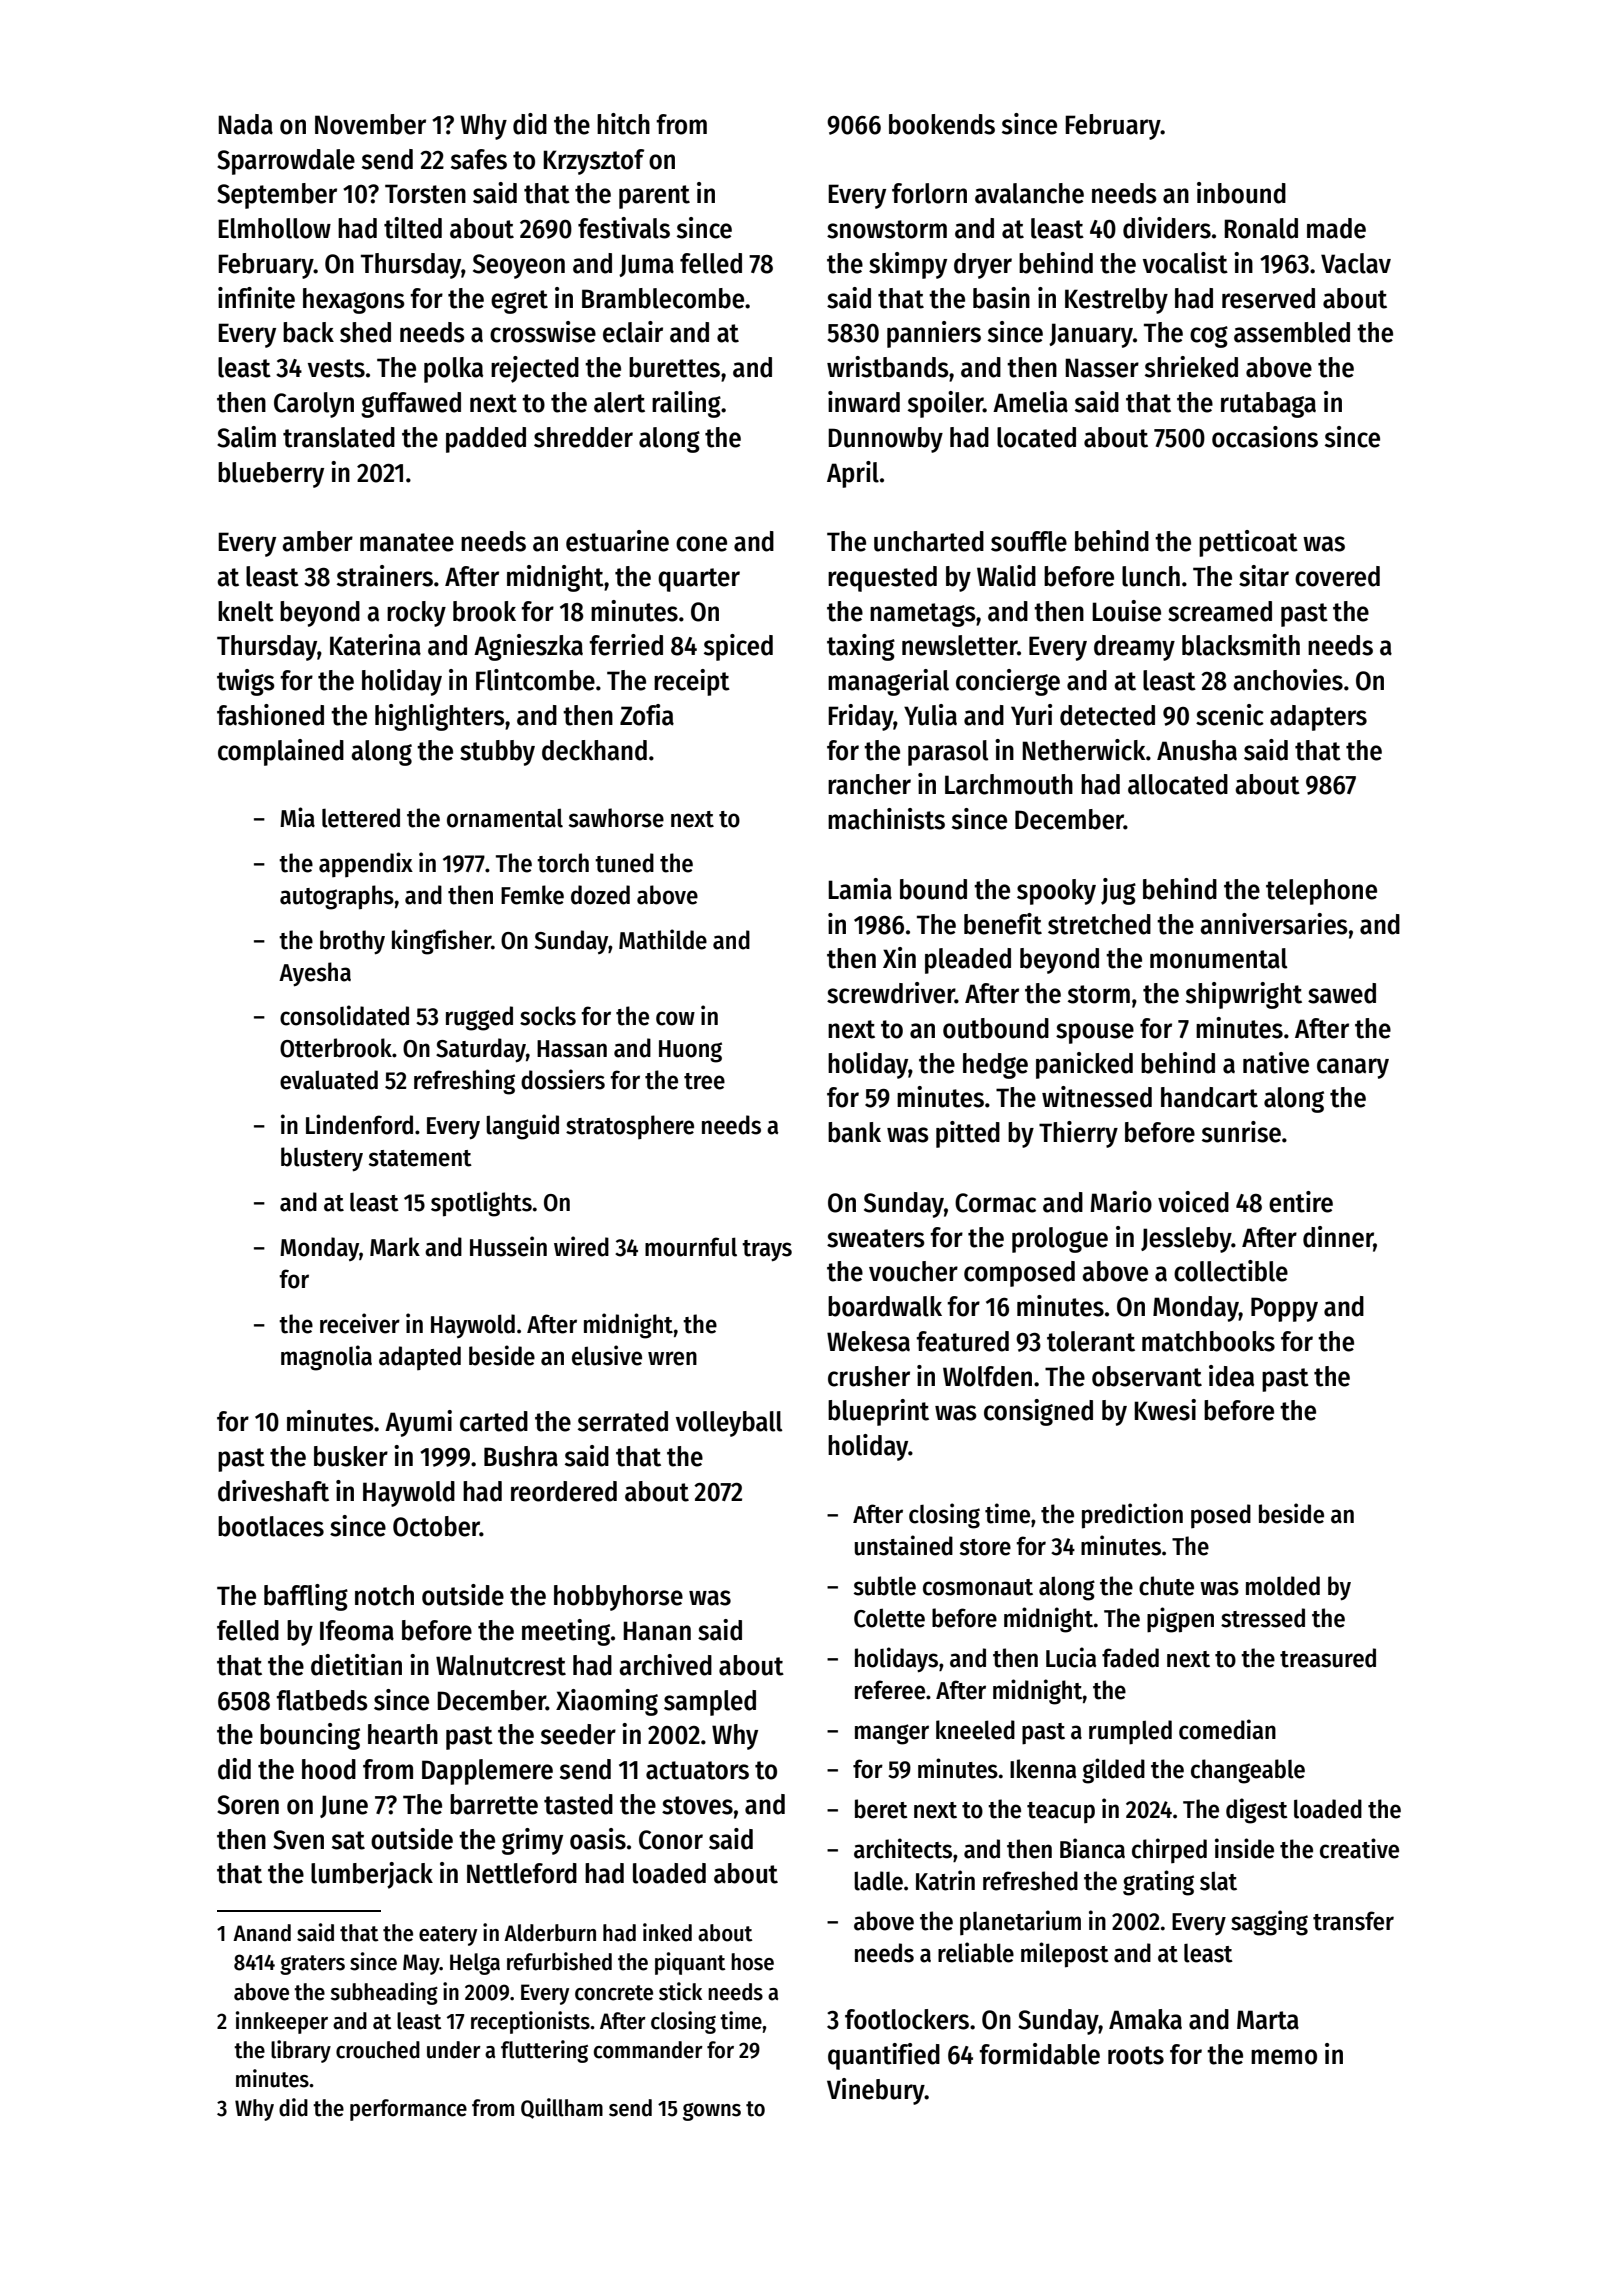 The height and width of the screenshot is (2292, 1620). Describe the element at coordinates (654, 197) in the screenshot. I see `parent` at that location.
